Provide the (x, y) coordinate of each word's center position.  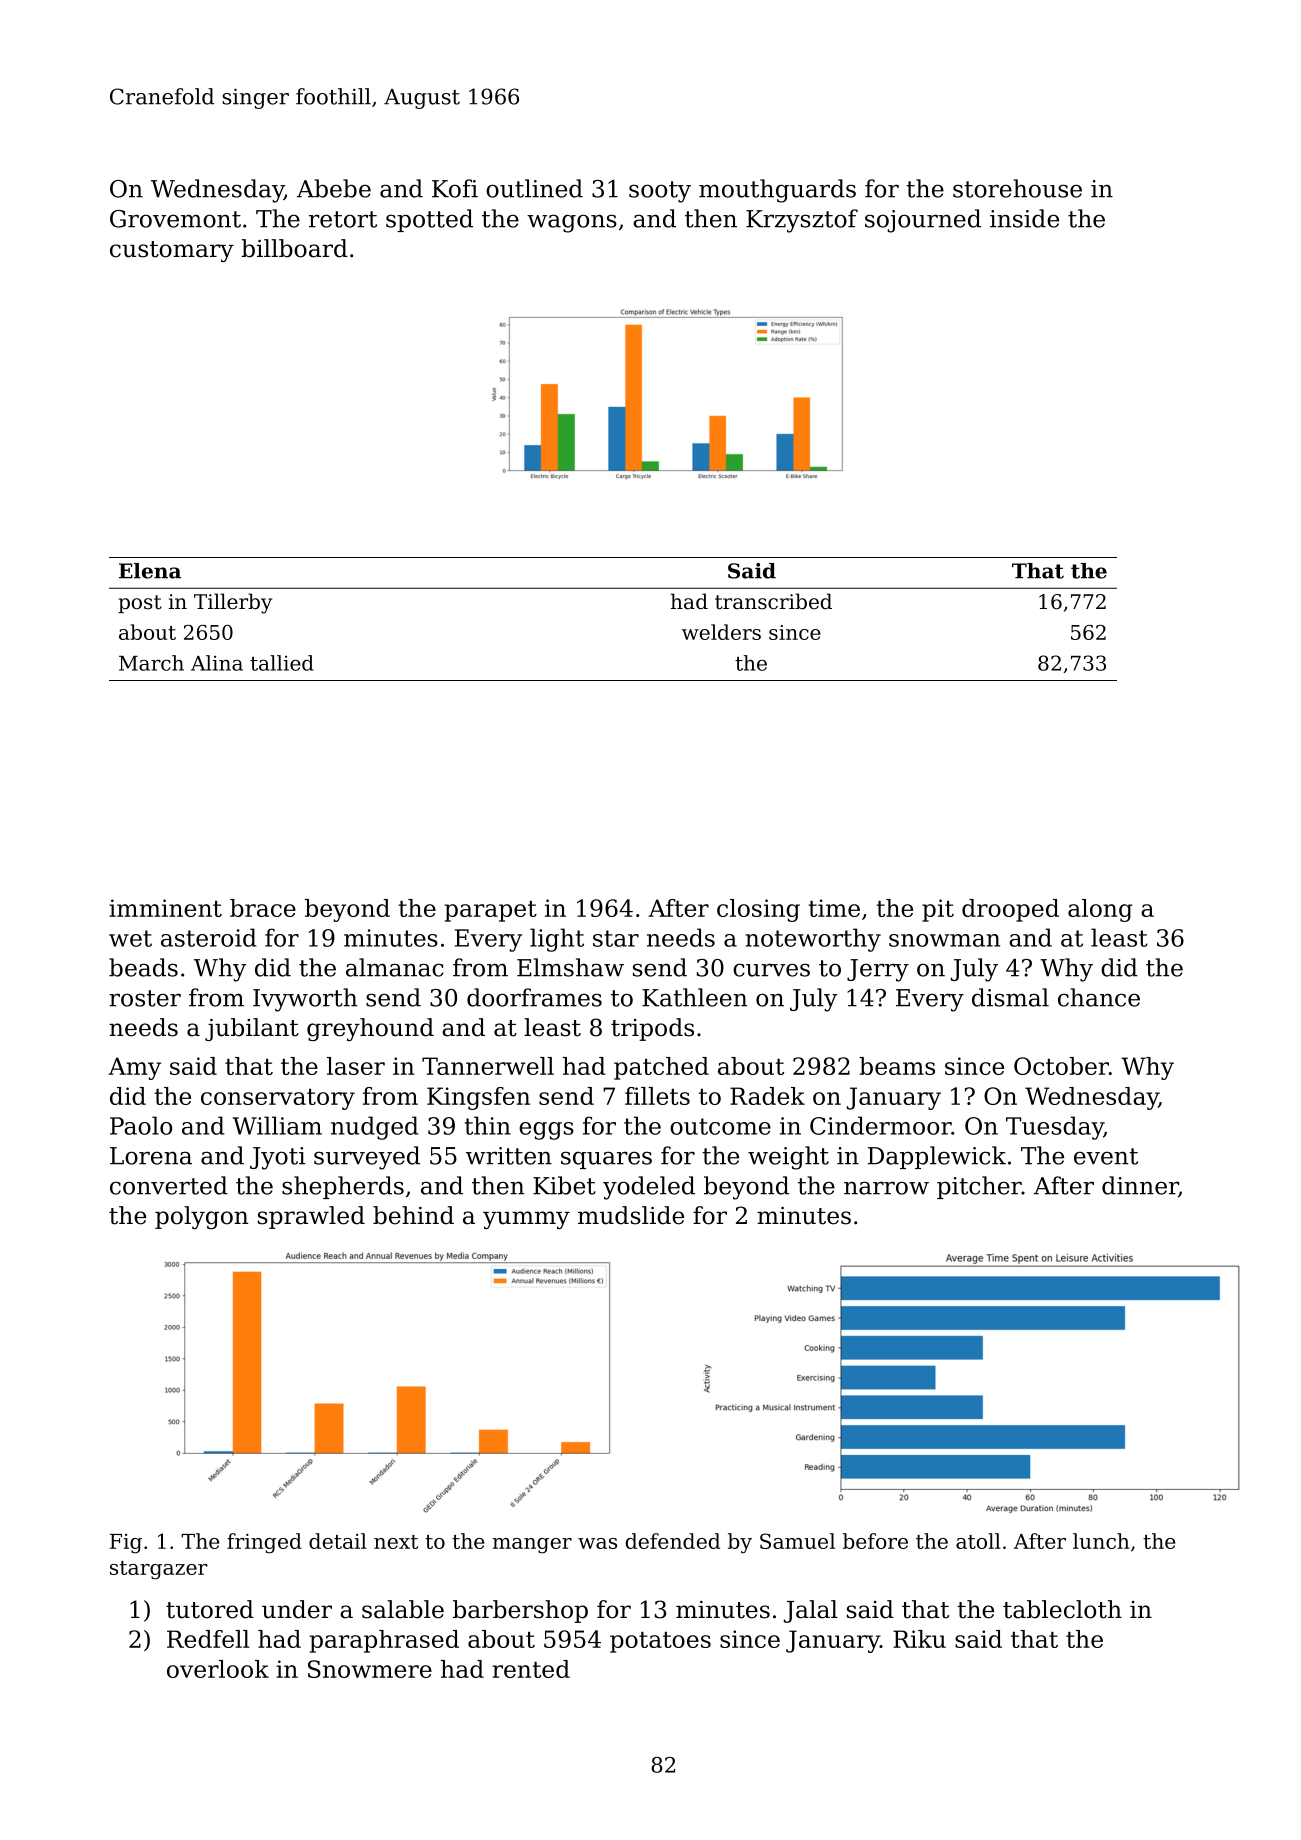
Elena (150, 571)
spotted (429, 220)
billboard (294, 248)
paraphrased (384, 1641)
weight (788, 1158)
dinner (1140, 1186)
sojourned (923, 221)
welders (721, 632)
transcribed (773, 601)
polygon (201, 1217)
